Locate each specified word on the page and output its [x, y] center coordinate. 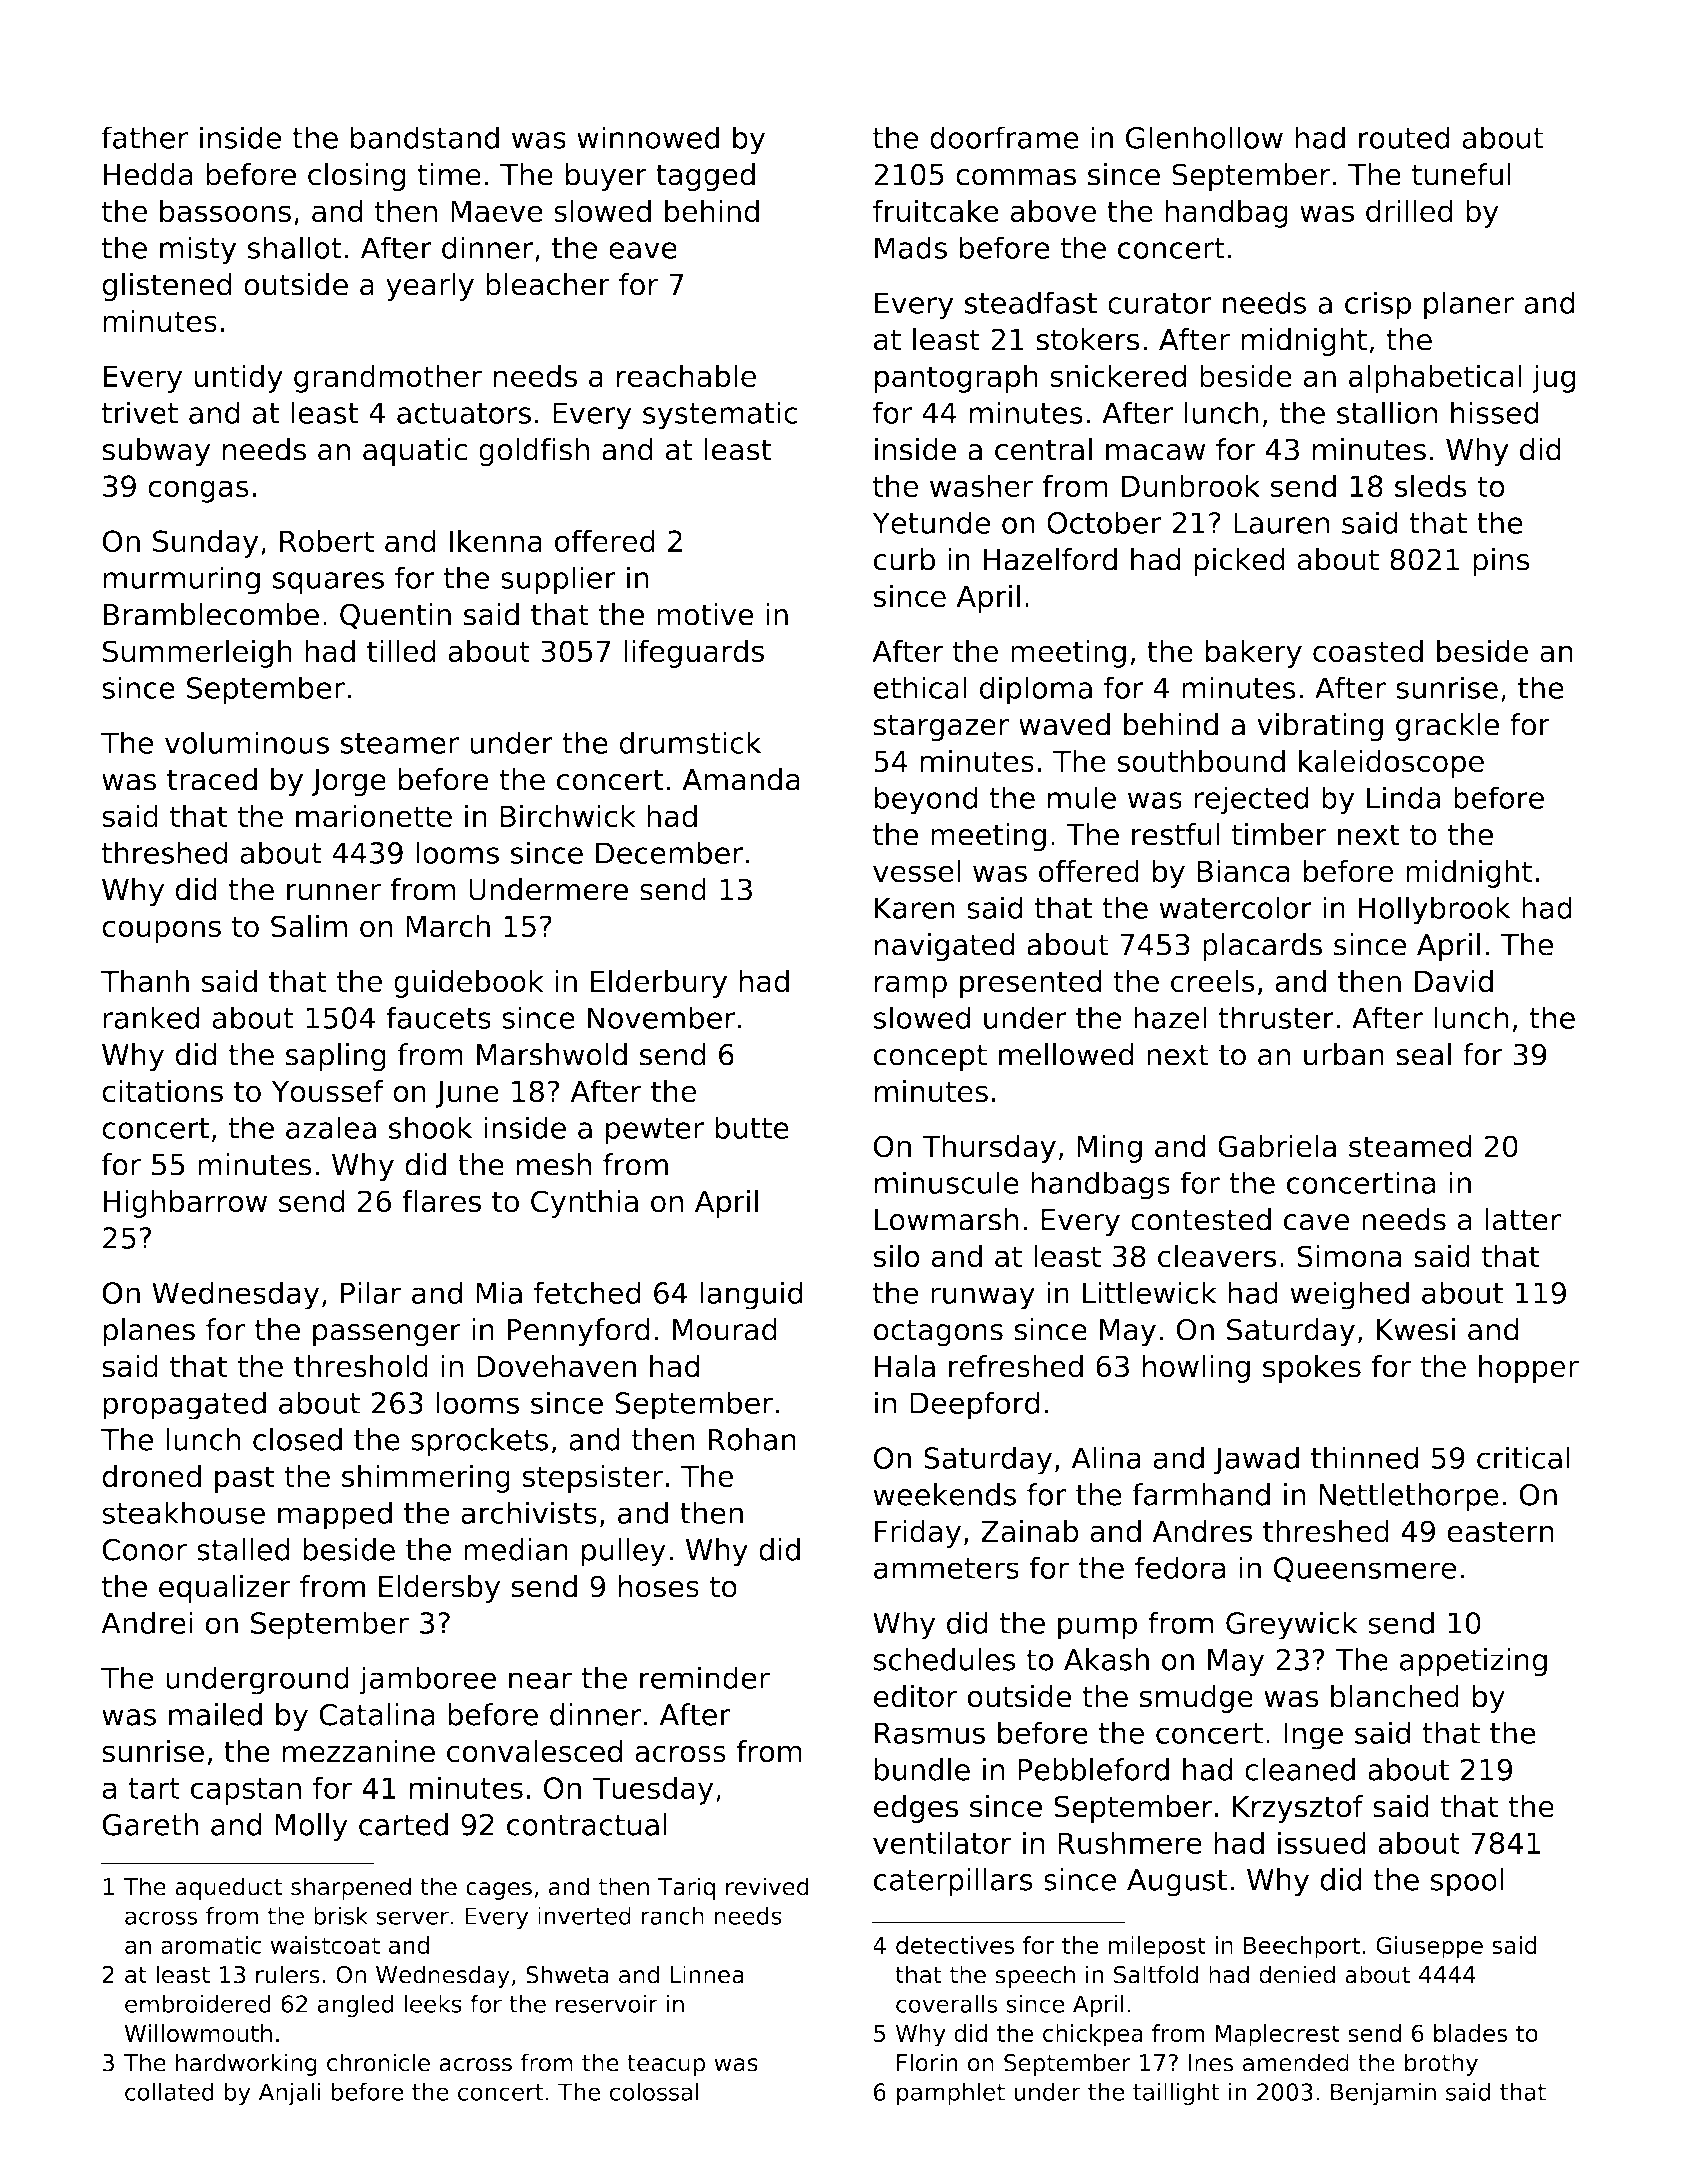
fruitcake [936, 211]
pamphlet [951, 2094]
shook [431, 1127]
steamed [1410, 1146]
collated [169, 2092]
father [145, 137]
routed [1404, 137]
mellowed [1066, 1054]
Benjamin [1383, 2094]
